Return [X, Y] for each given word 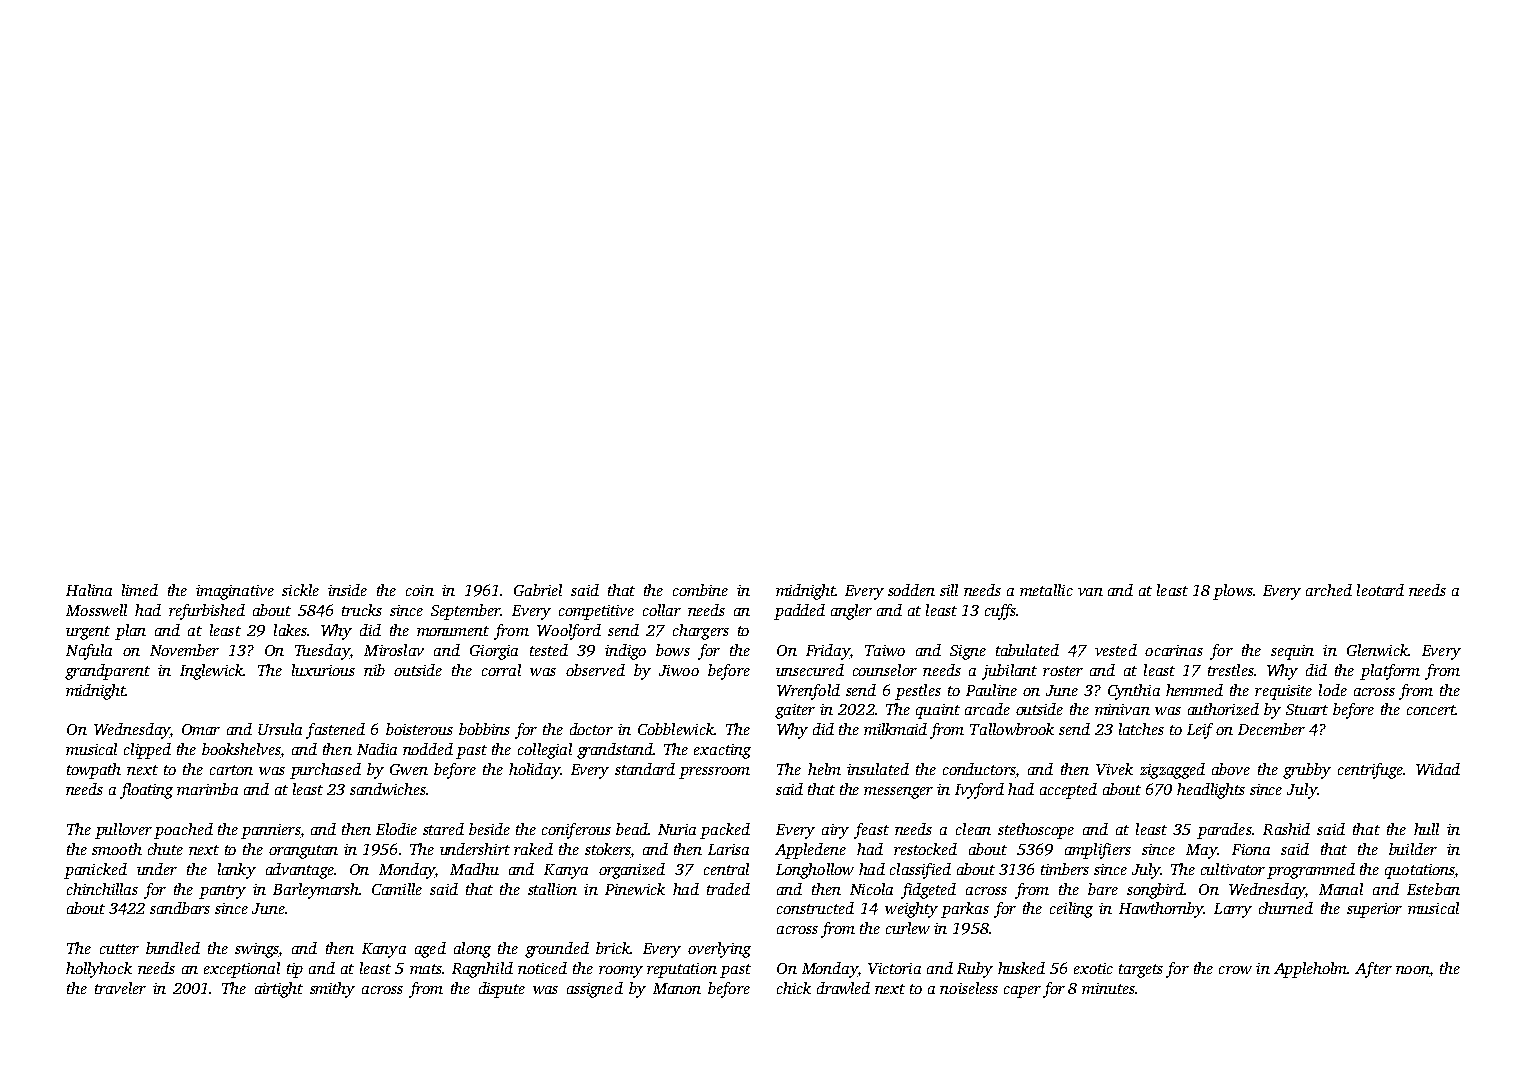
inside [347, 590]
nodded [428, 749]
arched [1329, 590]
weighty [911, 910]
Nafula [89, 652]
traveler [120, 988]
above [1231, 769]
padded [799, 612]
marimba [207, 789]
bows [673, 650]
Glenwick [1377, 650]
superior [1374, 910]
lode [1333, 690]
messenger [898, 793]
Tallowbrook [1012, 729]
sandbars [180, 908]
